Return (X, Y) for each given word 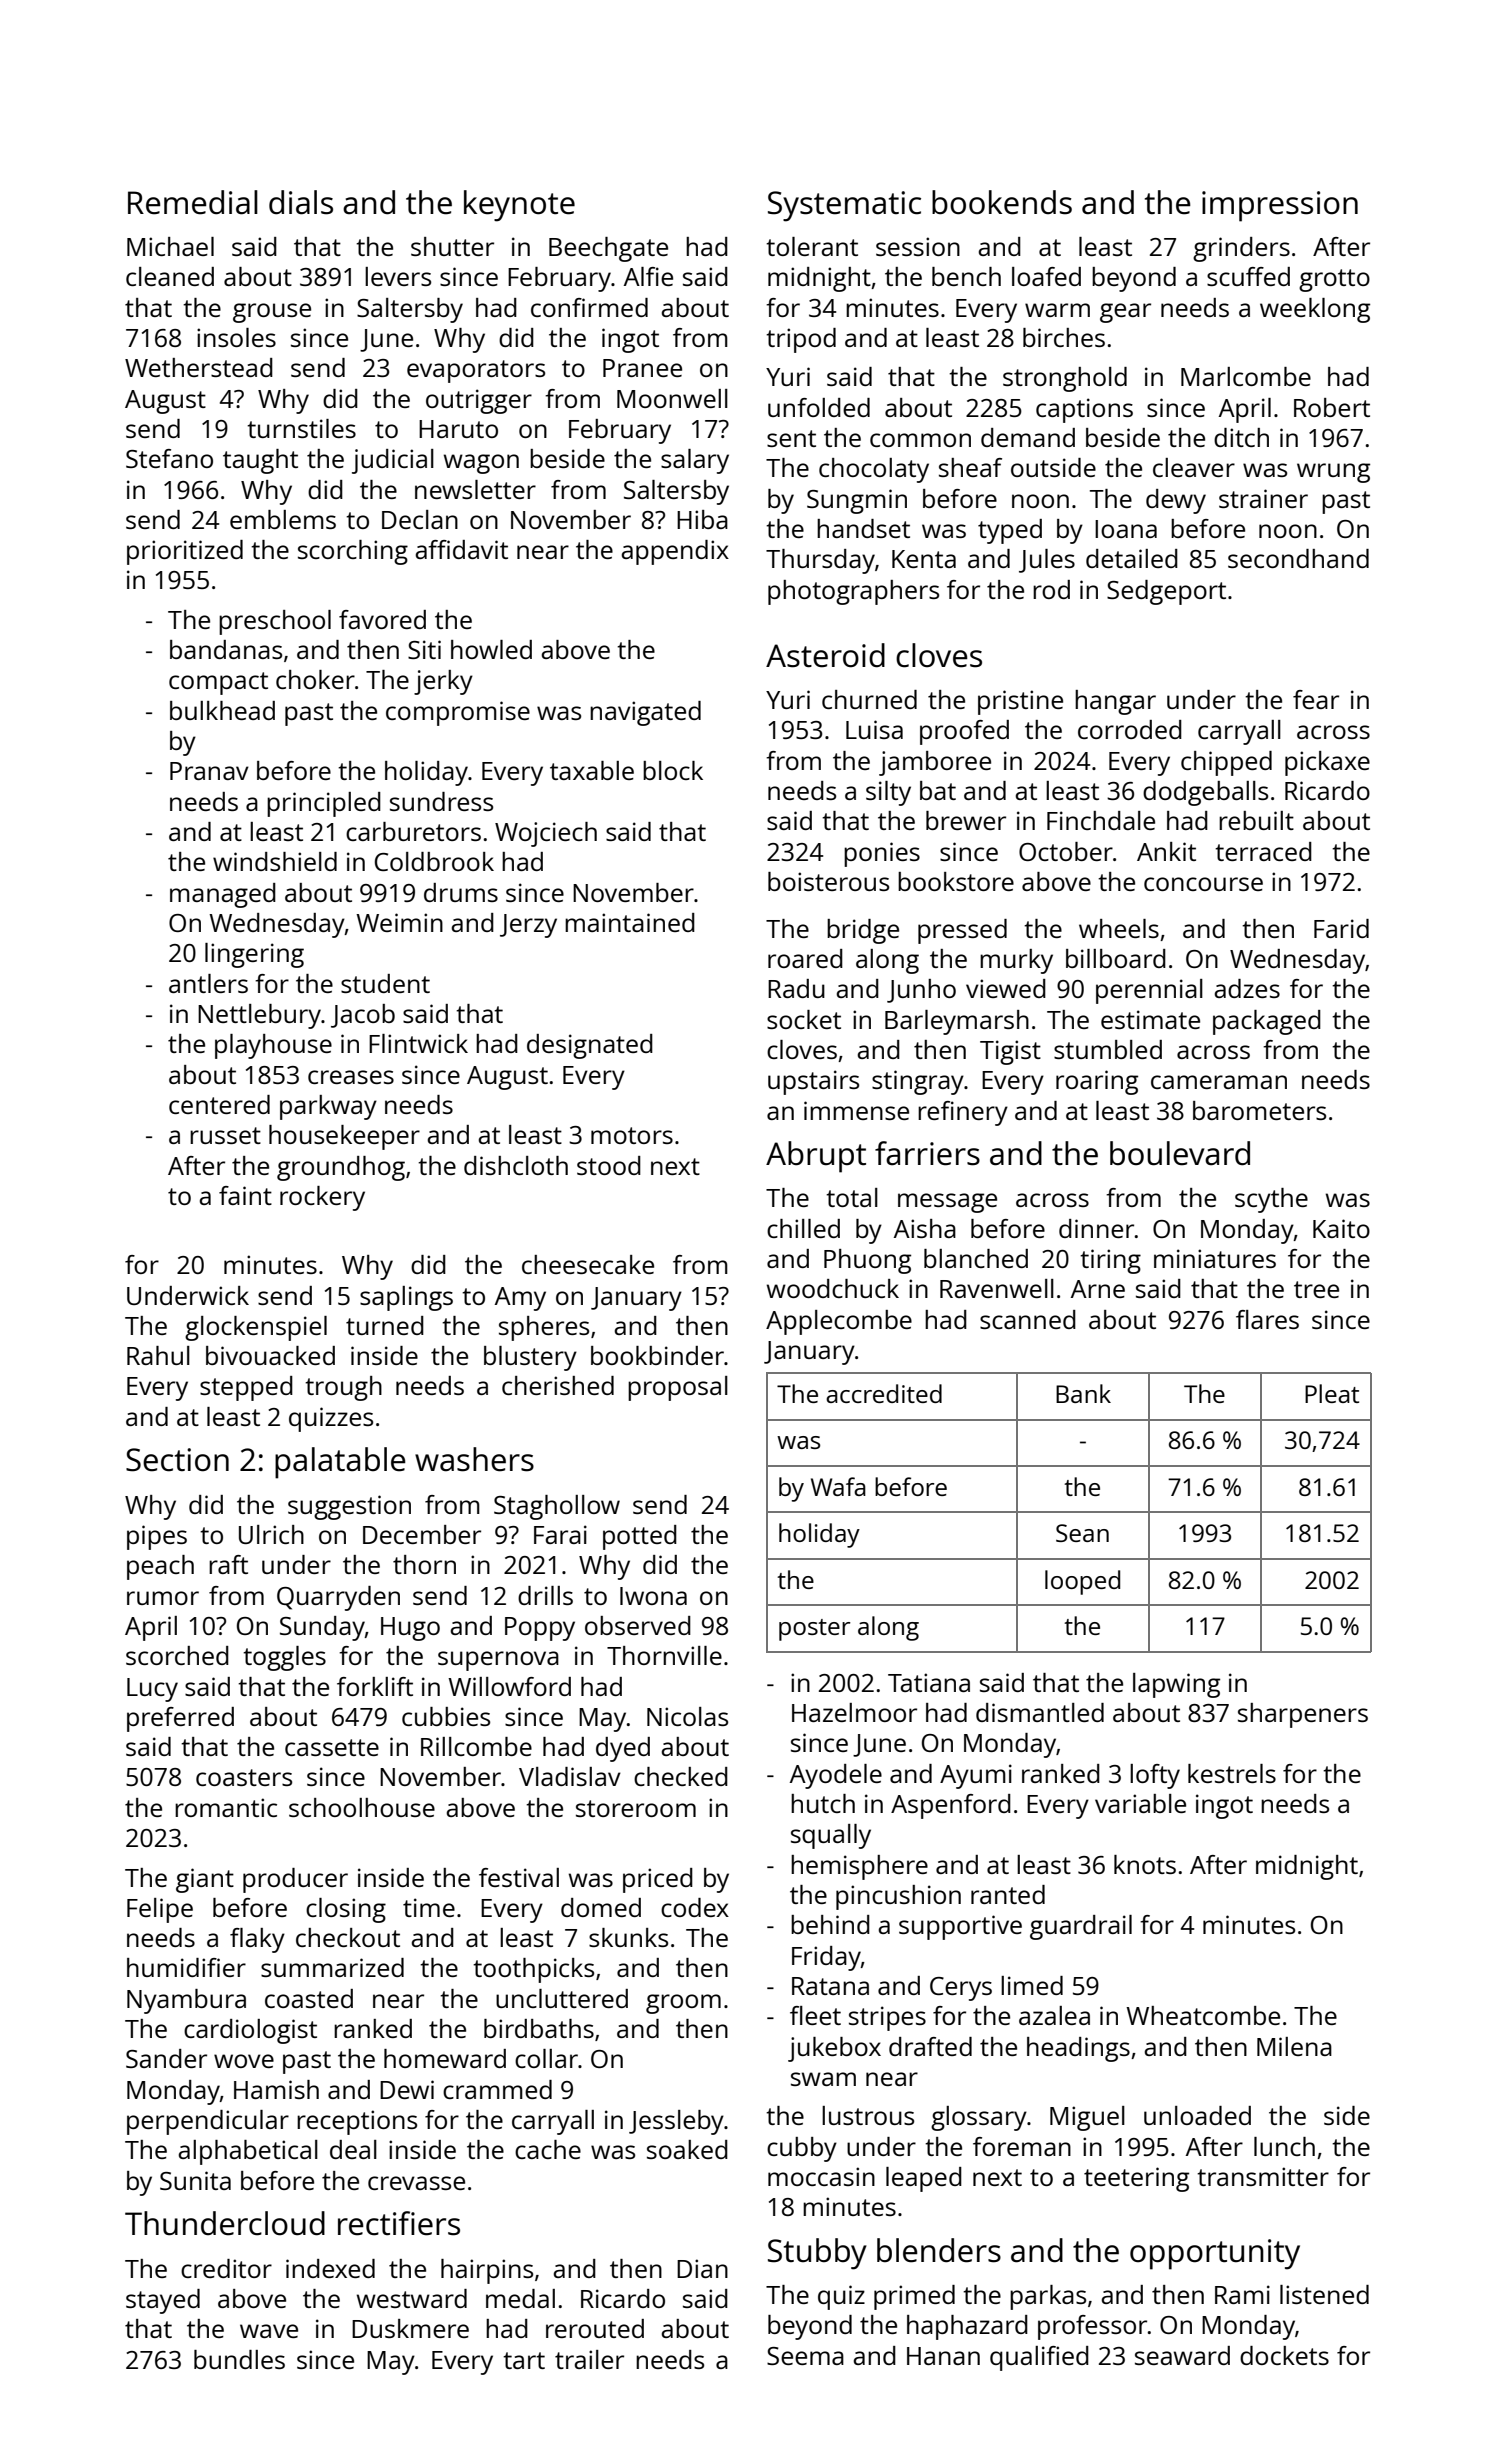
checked (681, 1776)
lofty (1155, 1776)
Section (177, 1460)
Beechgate (608, 249)
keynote (519, 206)
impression (1280, 206)
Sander (166, 2058)
